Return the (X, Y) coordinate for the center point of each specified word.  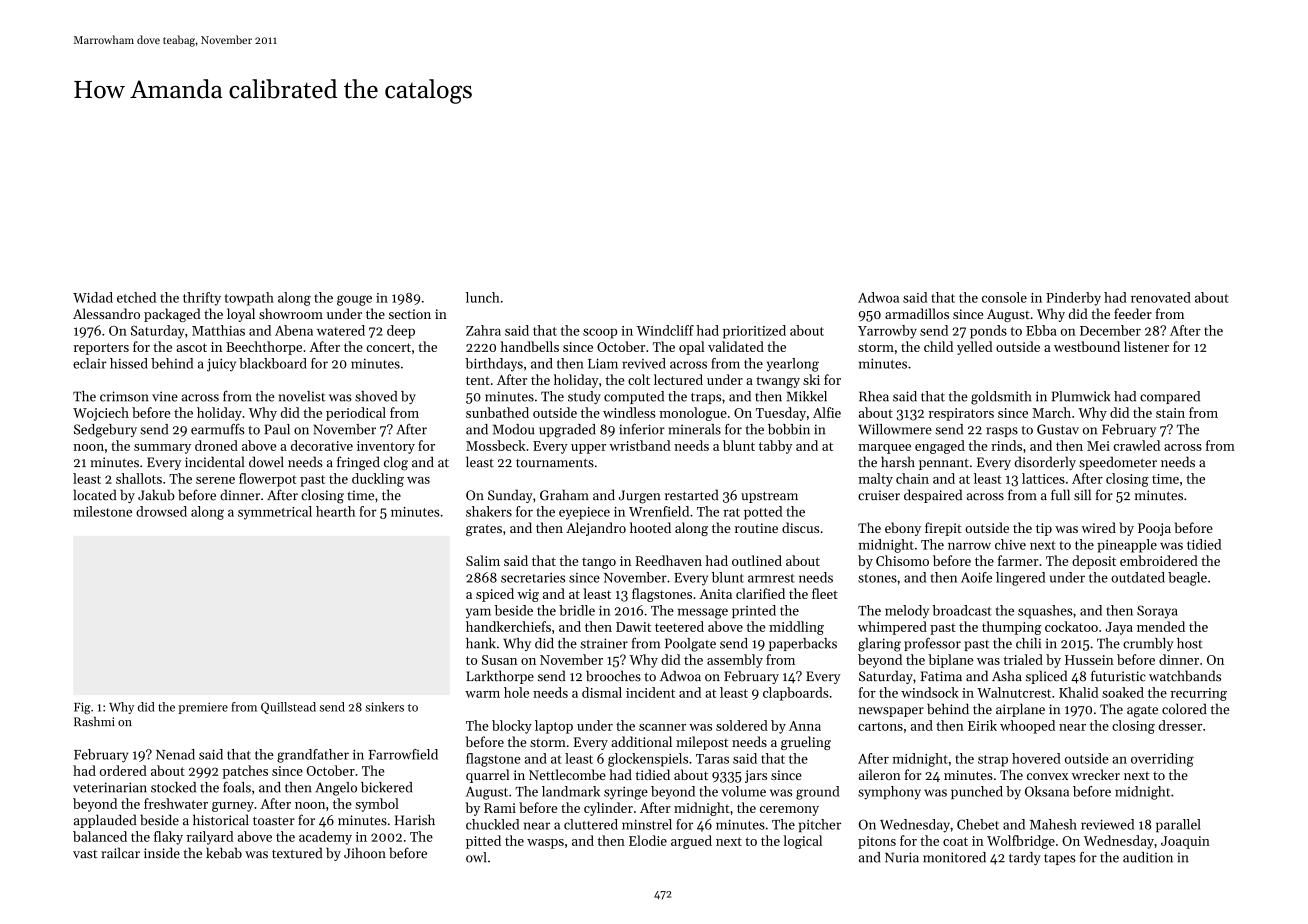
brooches (613, 676)
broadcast (962, 610)
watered (341, 330)
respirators (961, 414)
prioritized (754, 332)
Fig (82, 708)
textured (297, 853)
